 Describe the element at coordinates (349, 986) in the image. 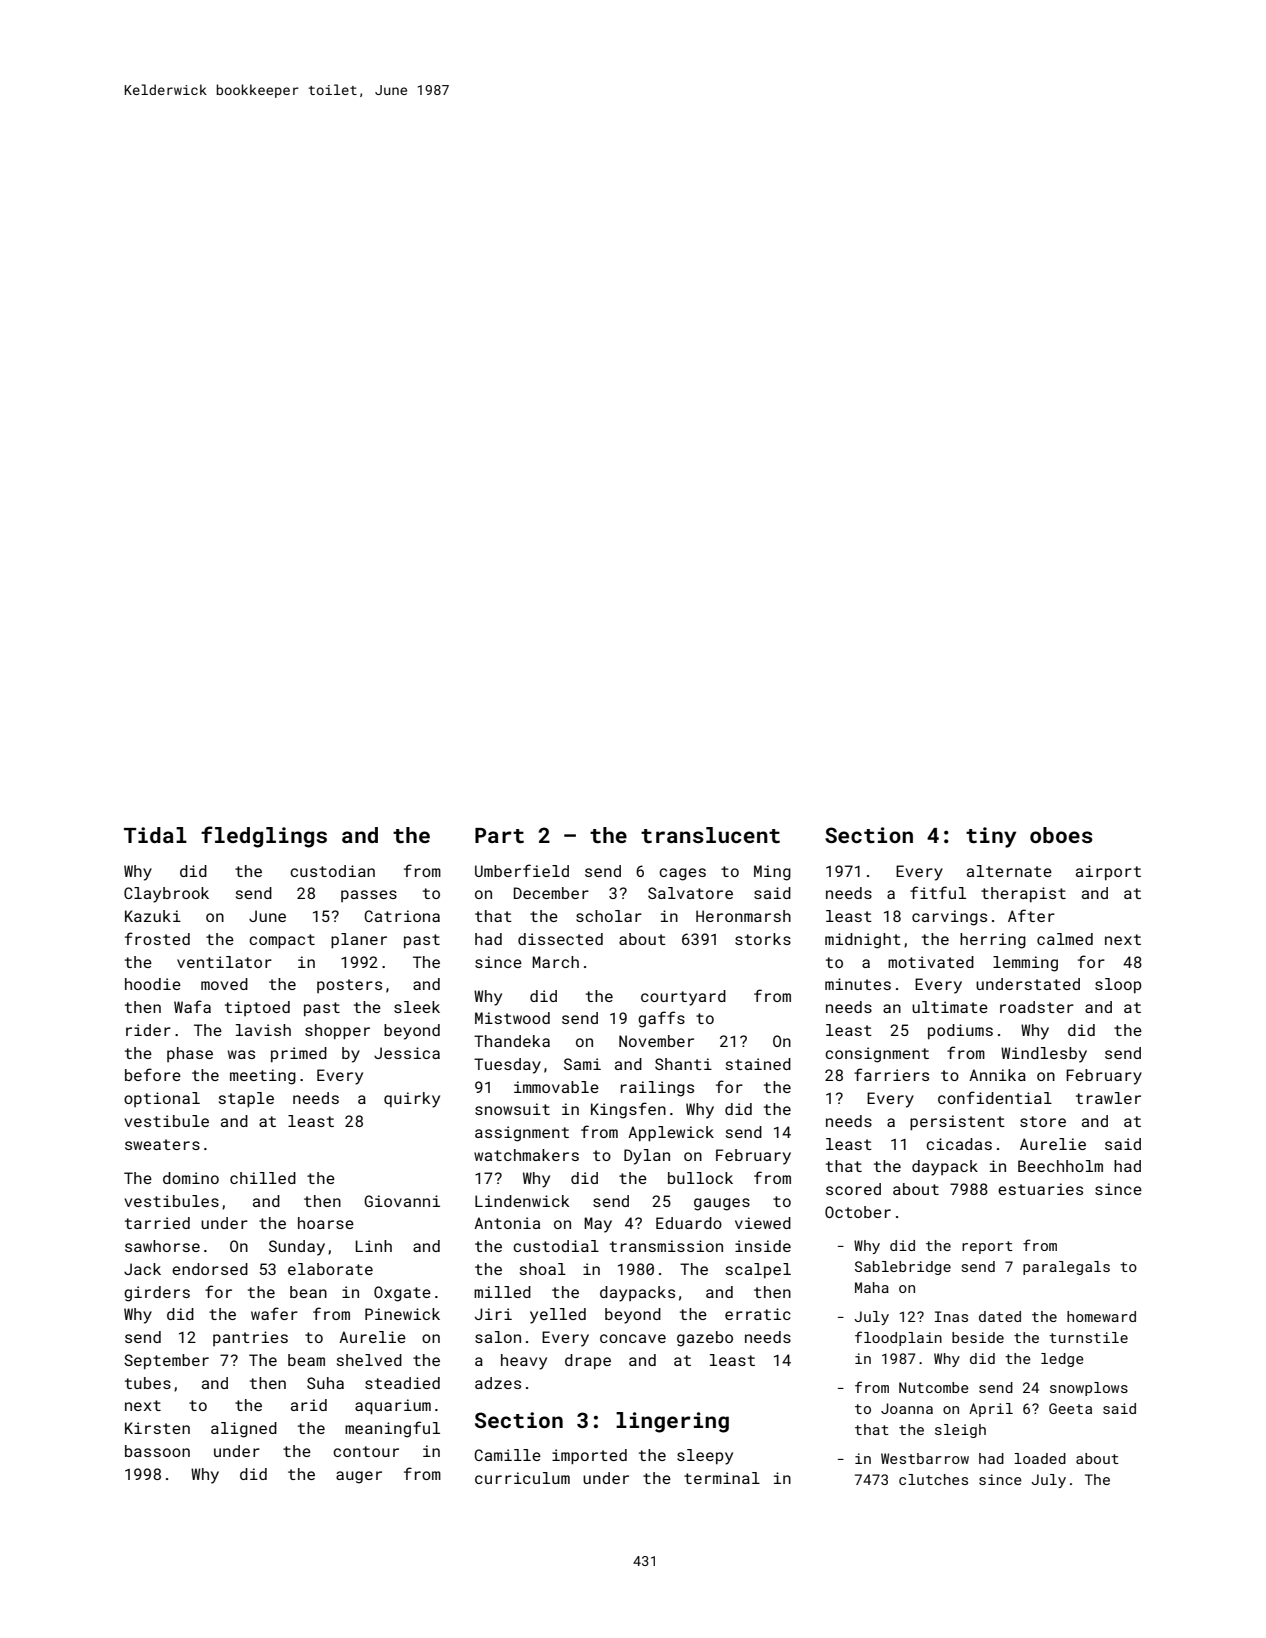

I see `posters` at that location.
